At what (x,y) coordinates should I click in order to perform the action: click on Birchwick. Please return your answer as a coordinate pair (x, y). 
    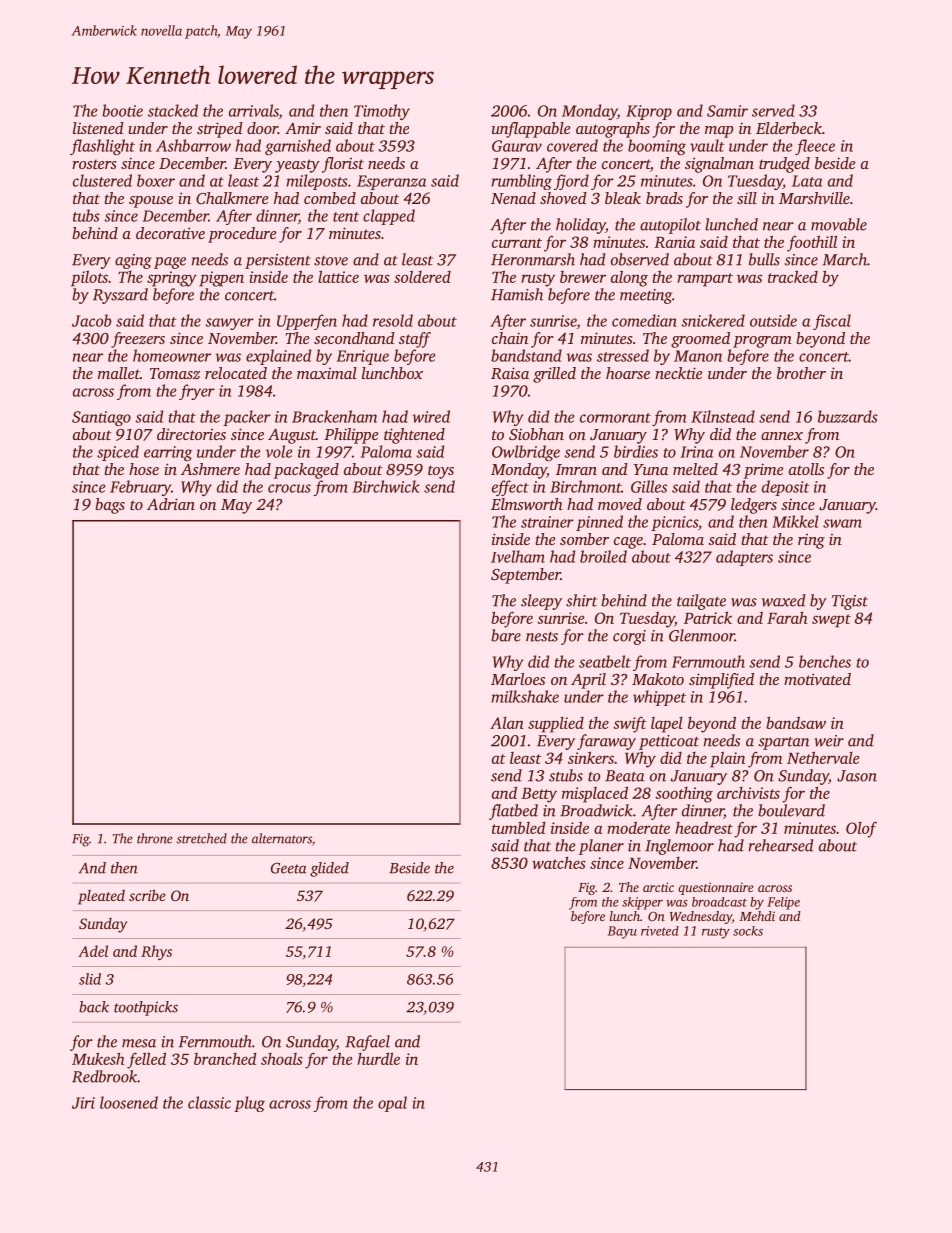
    Looking at the image, I should click on (386, 486).
